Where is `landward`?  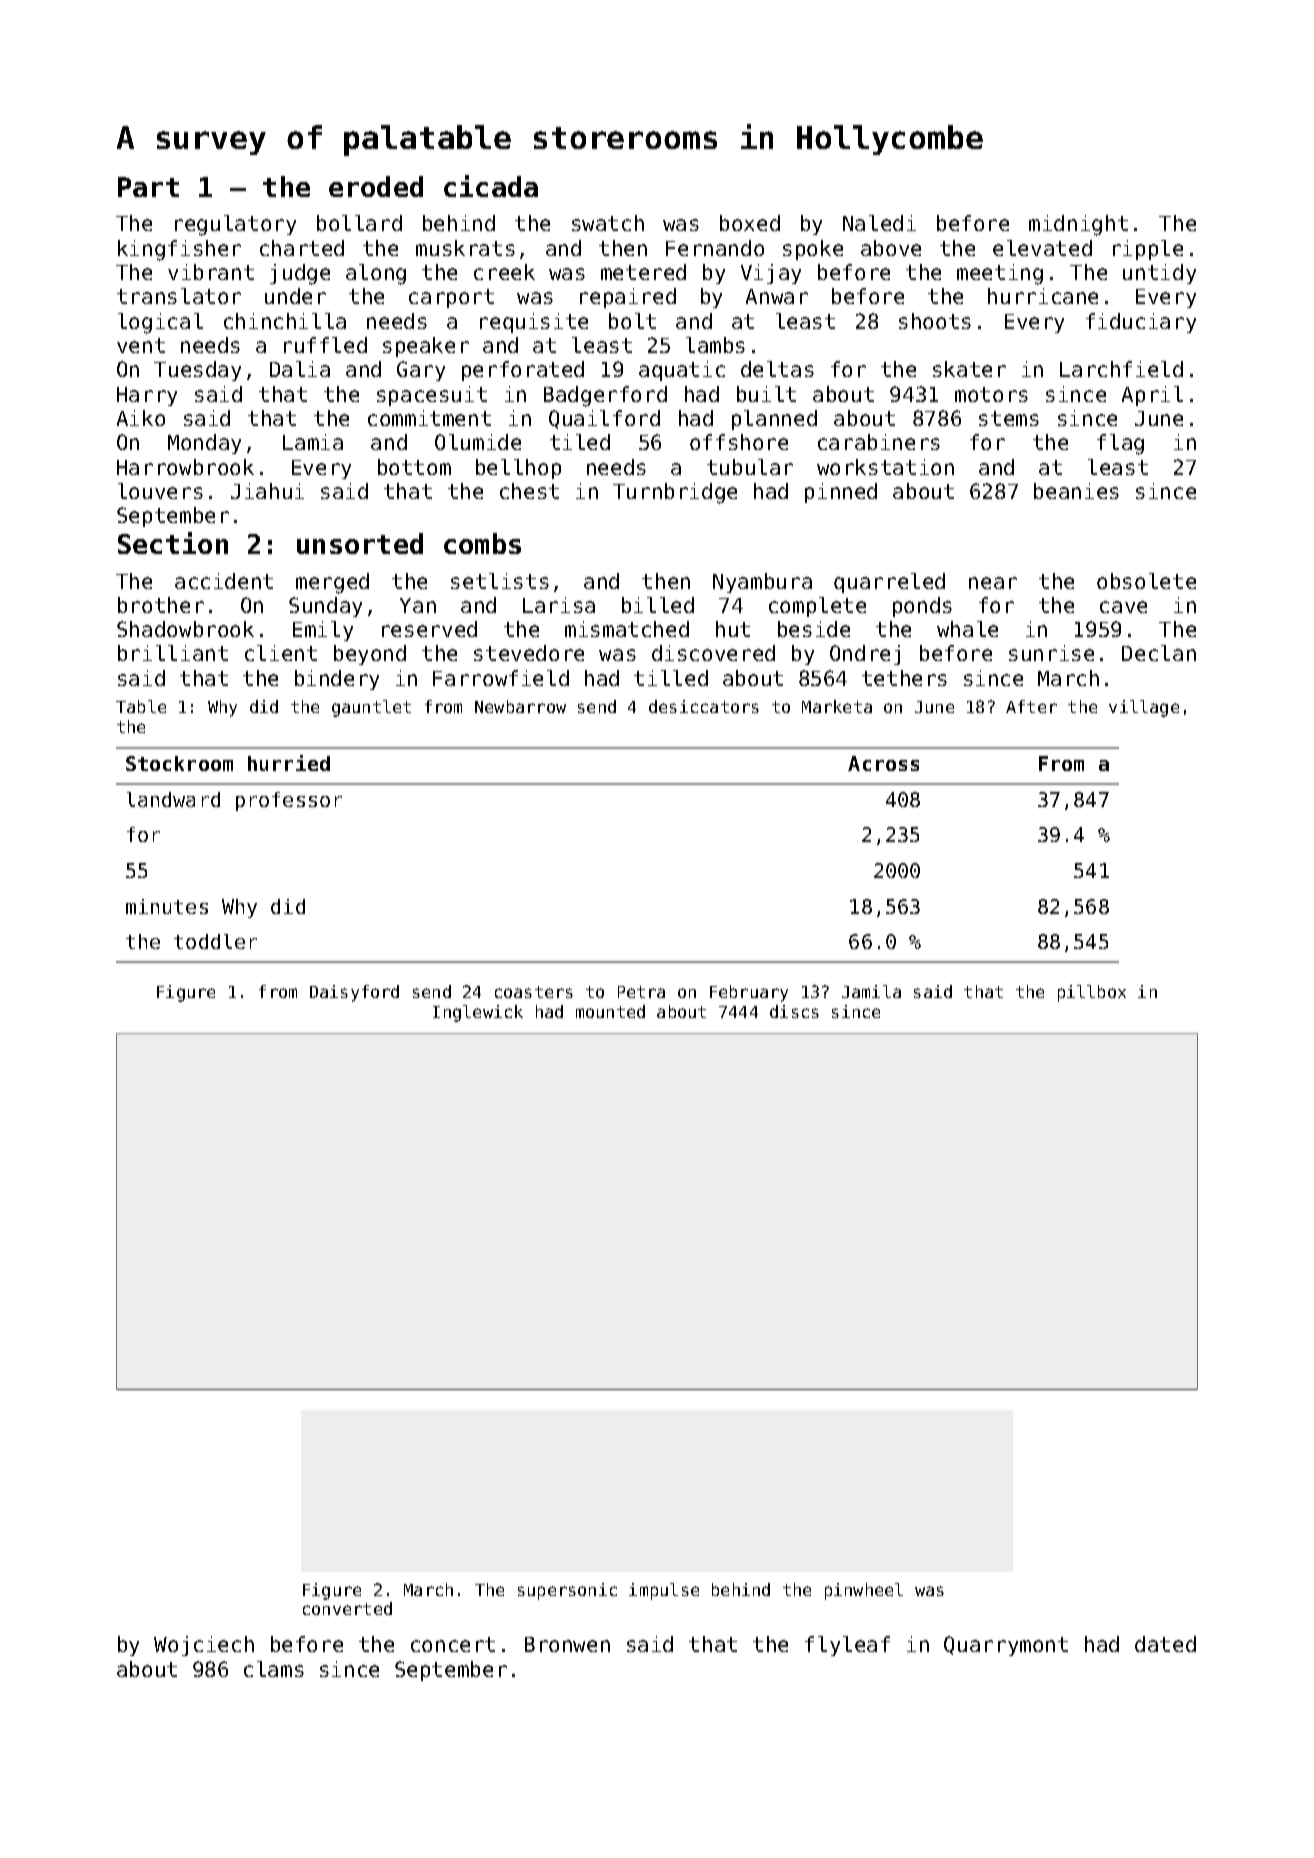
landward is located at coordinates (173, 799).
